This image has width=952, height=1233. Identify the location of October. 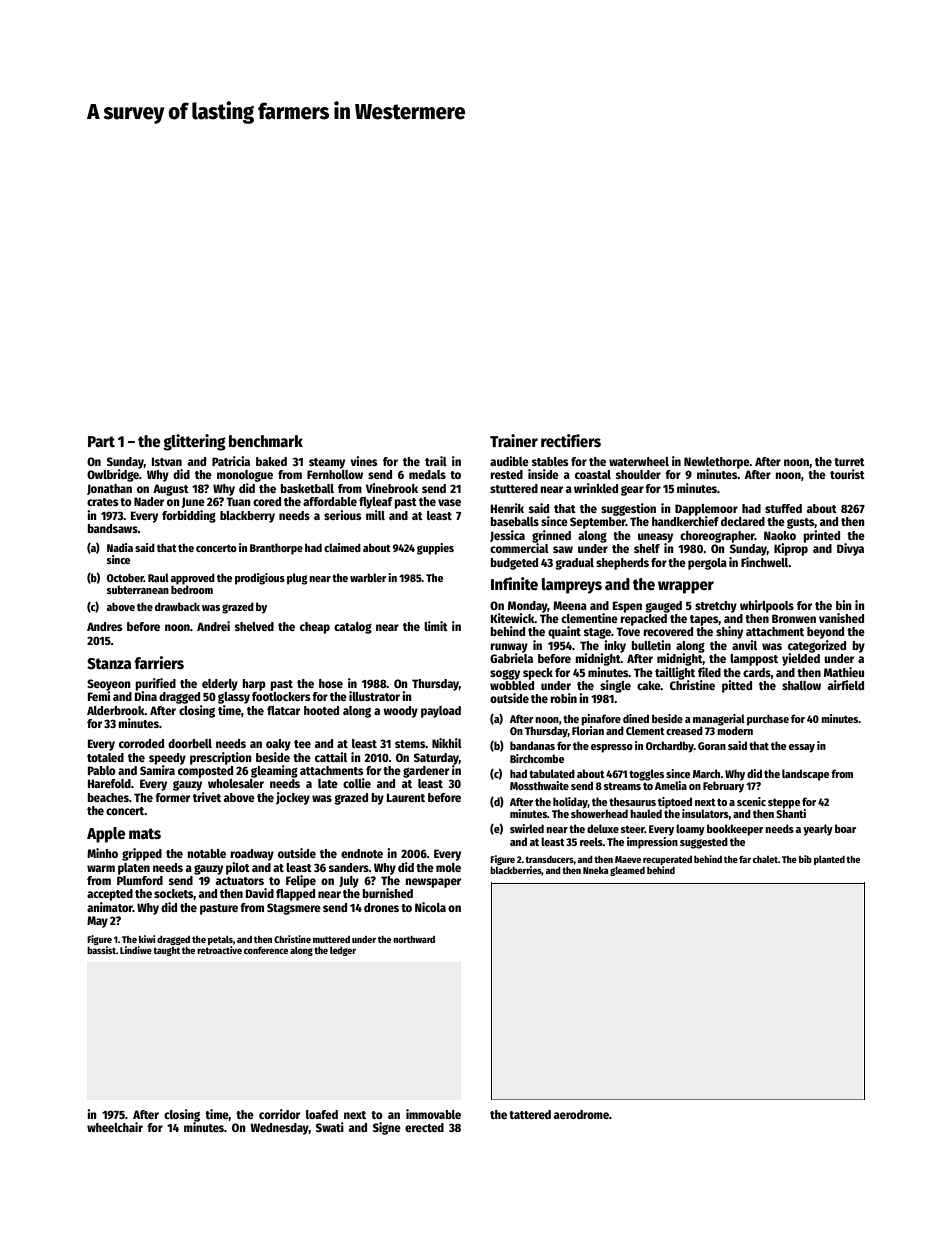
(125, 577).
